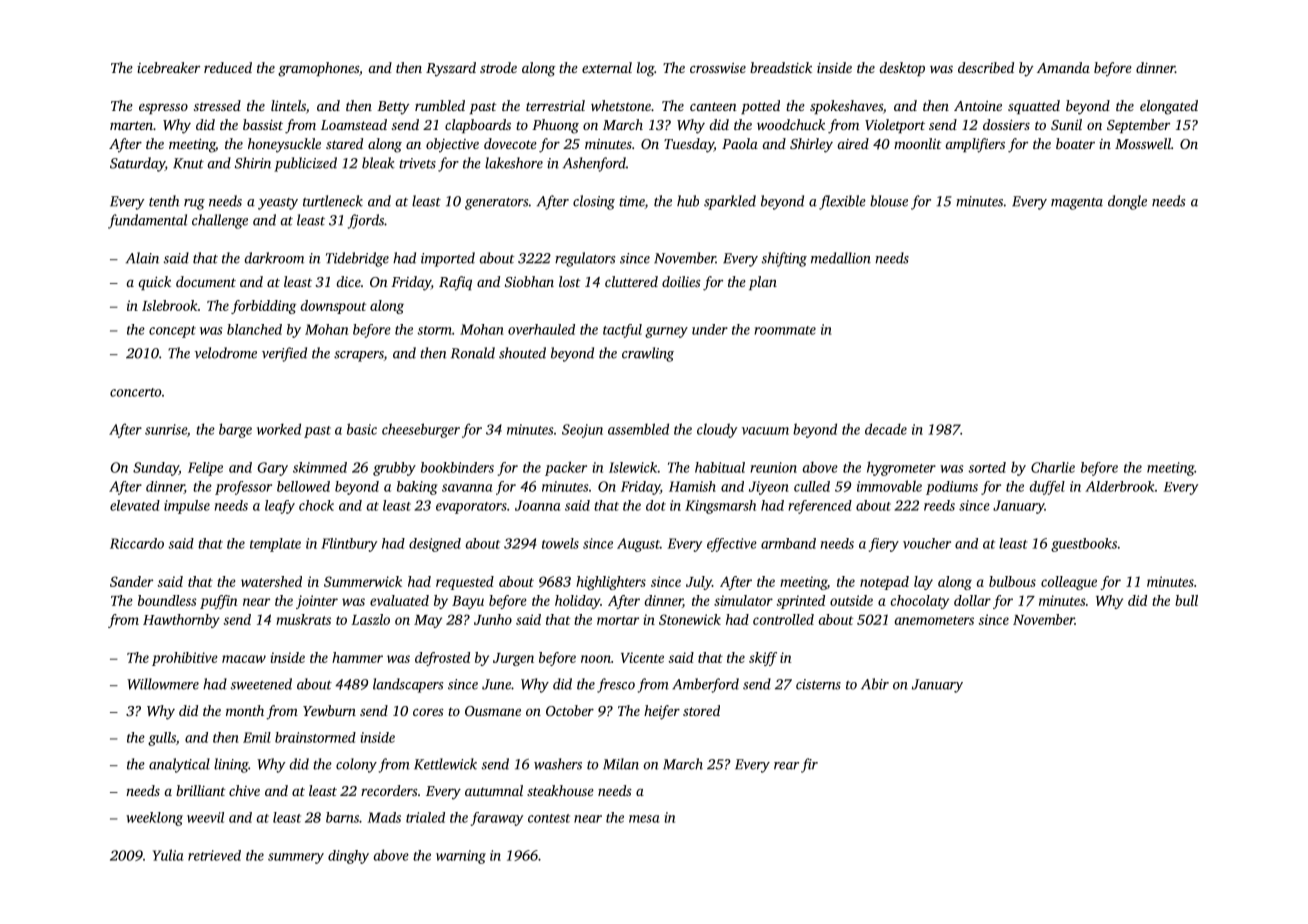  I want to click on Amanda, so click(1063, 67).
